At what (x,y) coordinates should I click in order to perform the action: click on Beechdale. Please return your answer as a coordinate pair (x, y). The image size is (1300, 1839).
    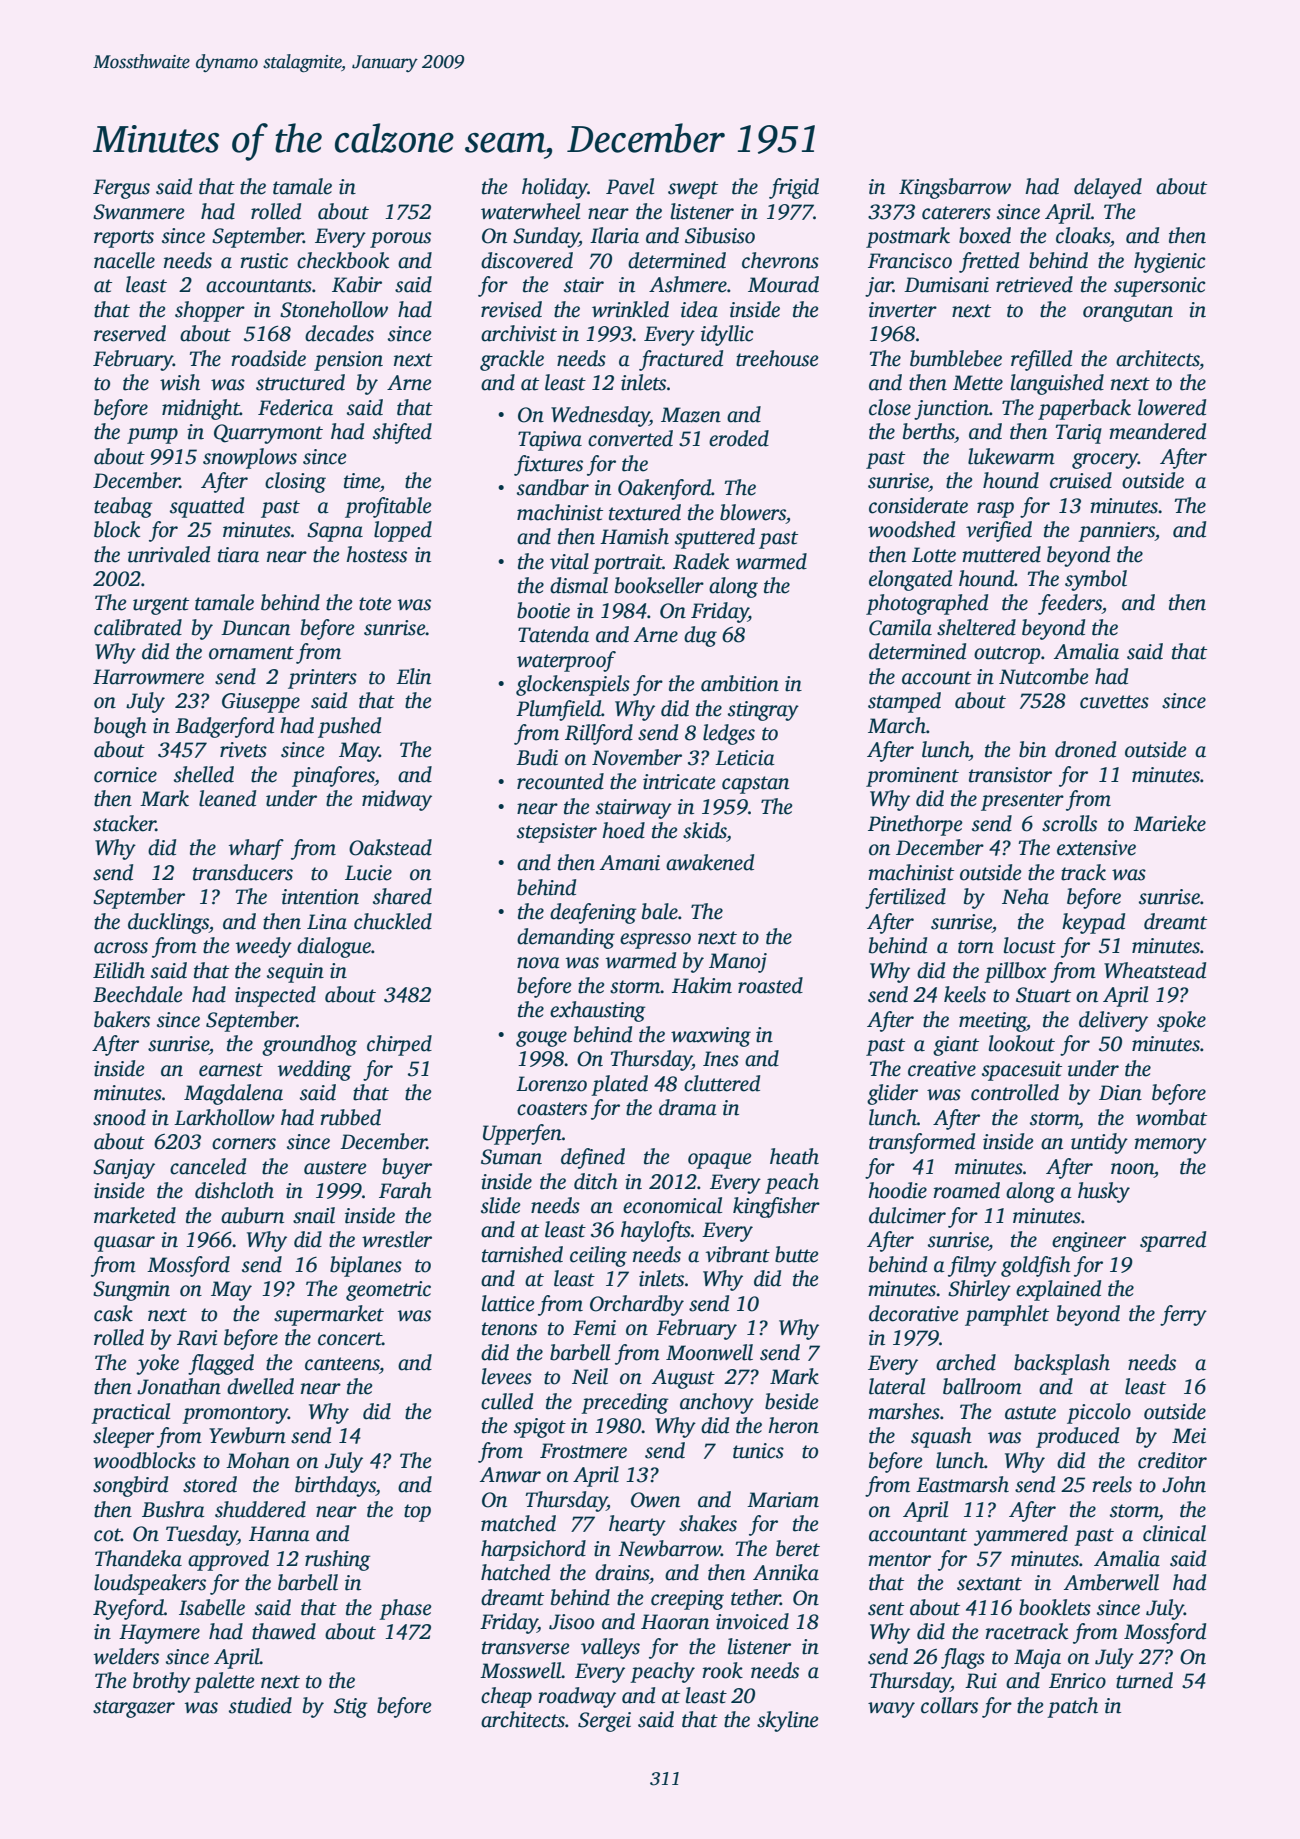
    Looking at the image, I should click on (138, 994).
